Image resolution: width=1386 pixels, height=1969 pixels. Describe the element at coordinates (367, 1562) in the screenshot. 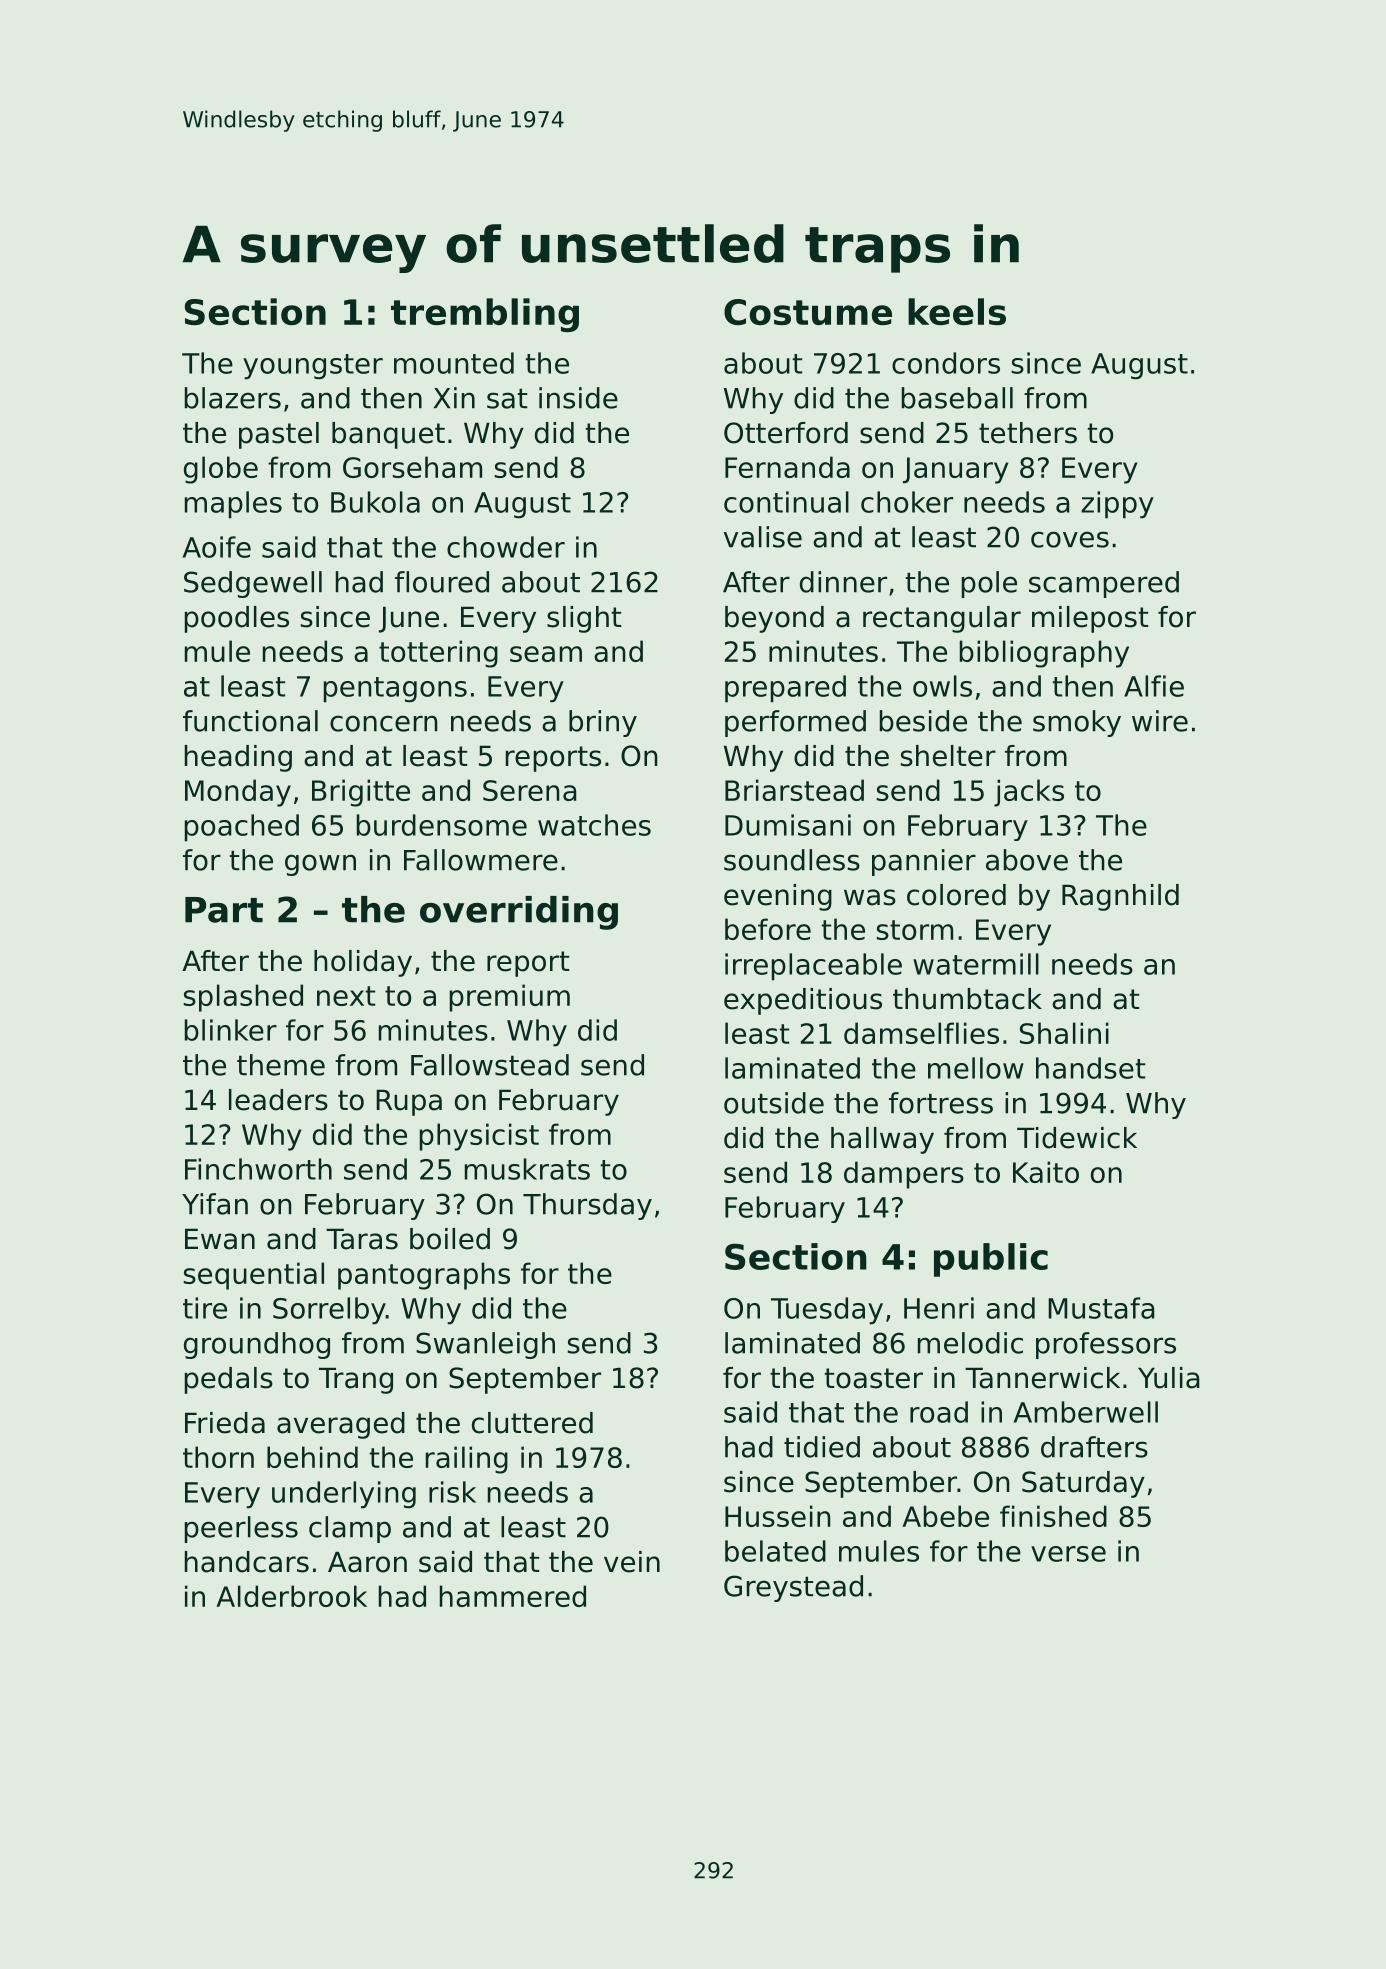

I see `Aaron` at that location.
